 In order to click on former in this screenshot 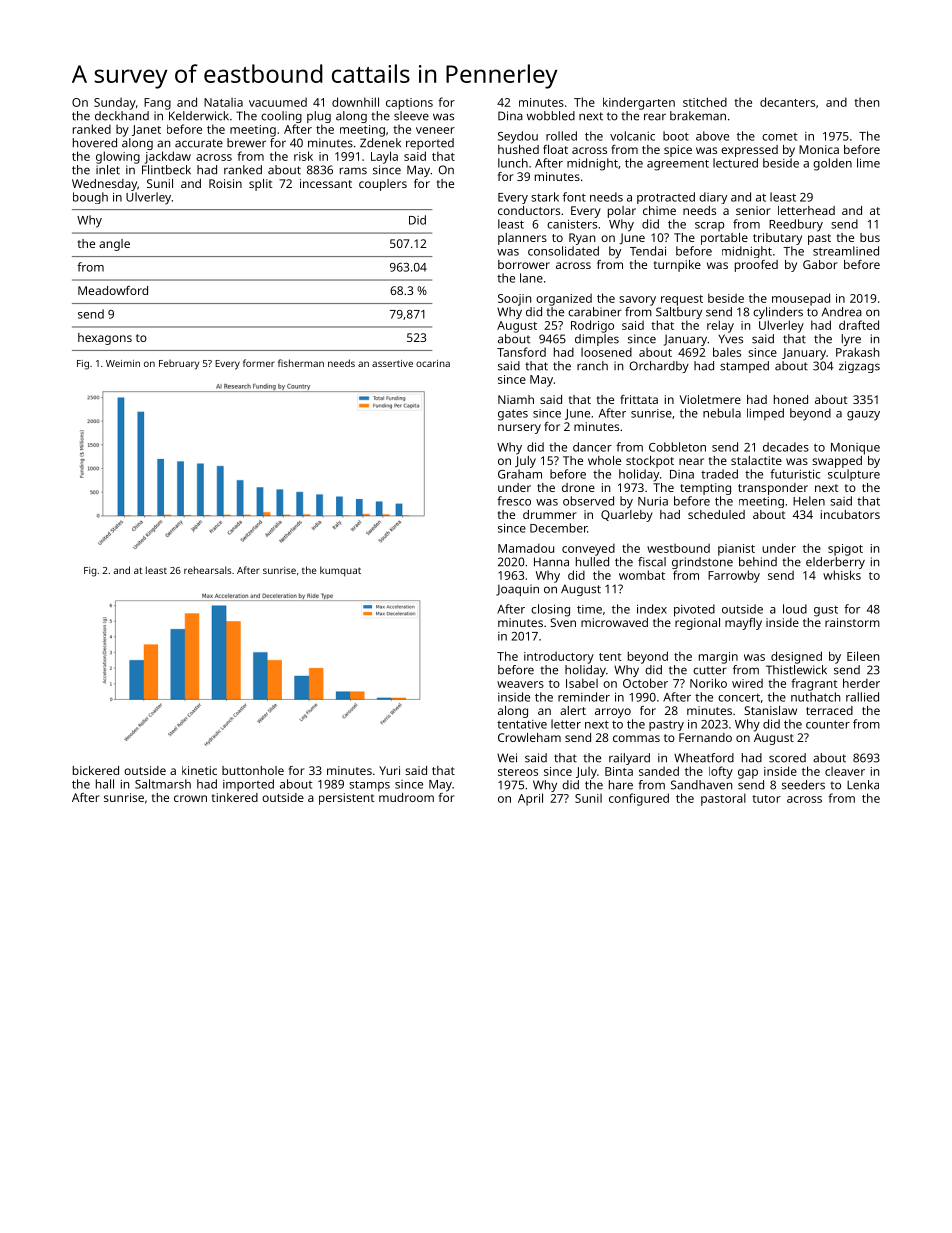, I will do `click(259, 363)`.
